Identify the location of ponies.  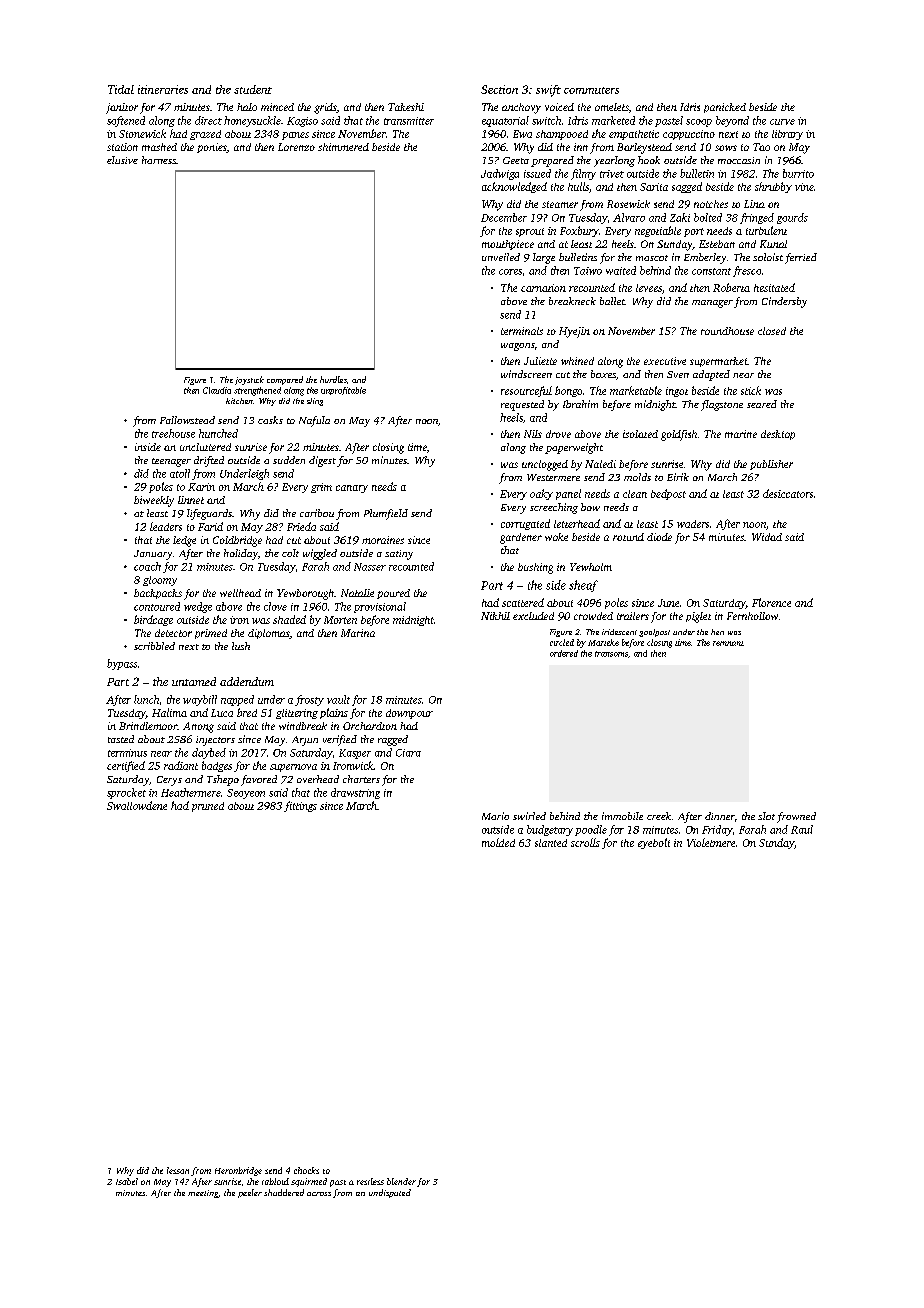
(212, 148).
